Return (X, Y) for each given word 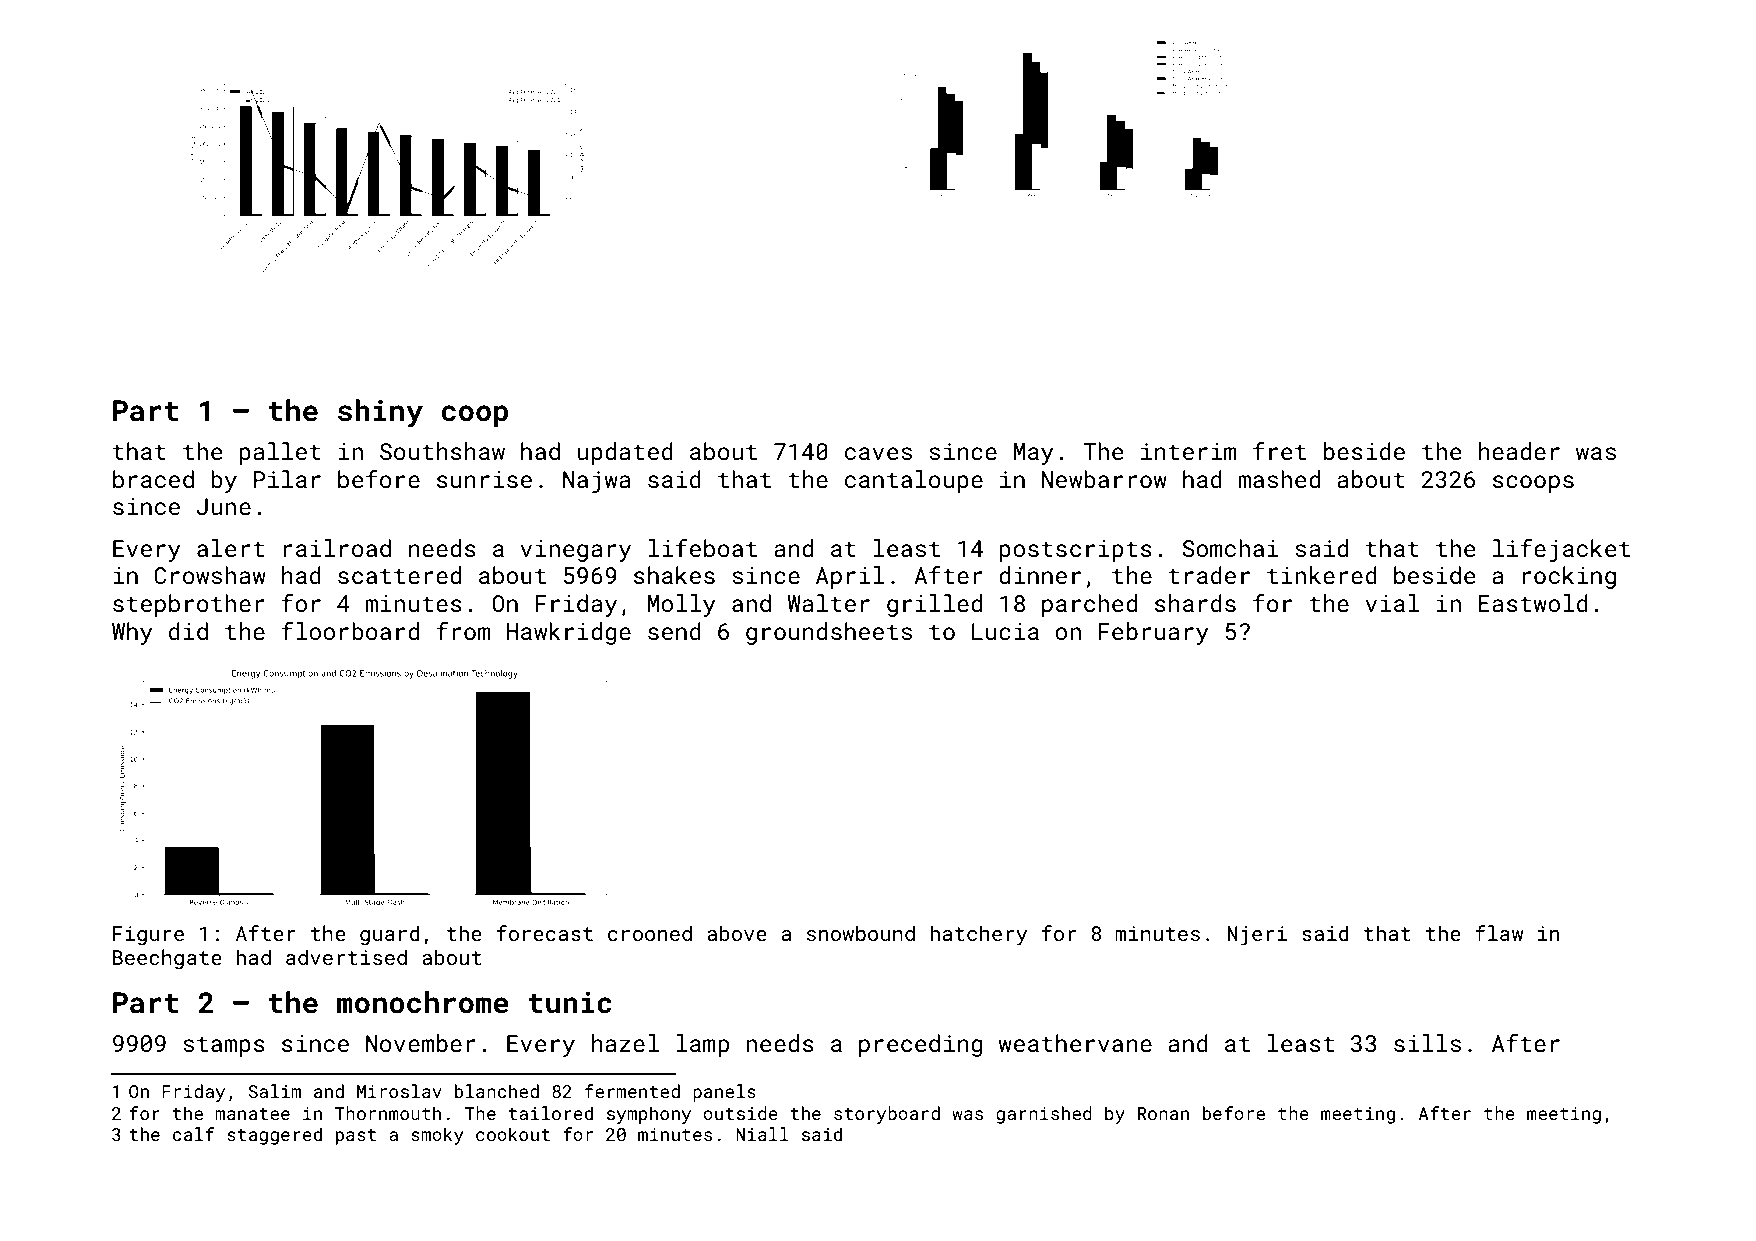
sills (1427, 1043)
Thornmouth (388, 1113)
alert (230, 548)
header (1519, 451)
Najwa (597, 482)
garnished (1044, 1115)
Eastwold (1533, 603)
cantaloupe (914, 481)
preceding (920, 1045)
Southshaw (442, 451)
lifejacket (1561, 550)
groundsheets (829, 633)
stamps (224, 1046)
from (463, 631)
